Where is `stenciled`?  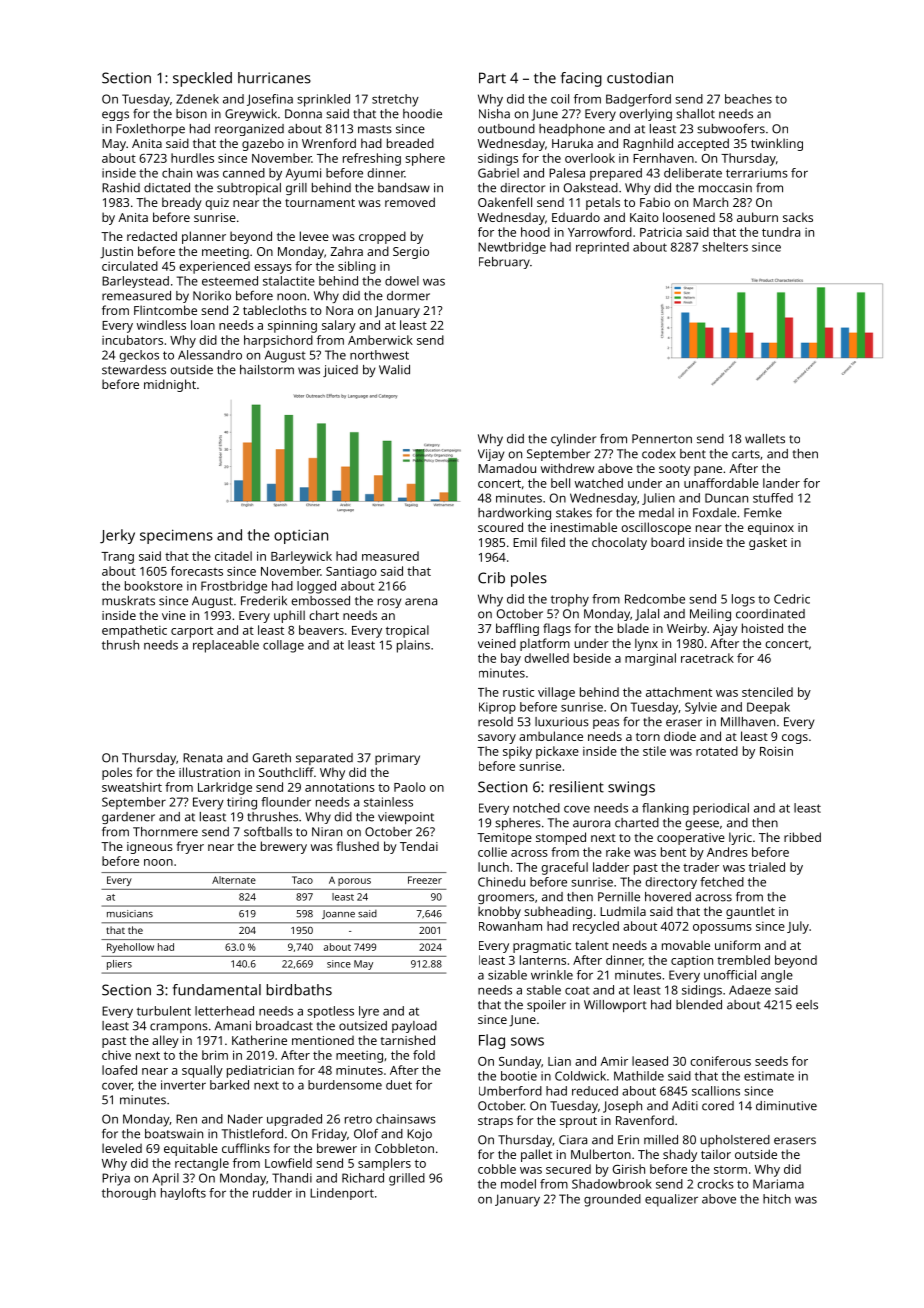
stenciled is located at coordinates (767, 692).
